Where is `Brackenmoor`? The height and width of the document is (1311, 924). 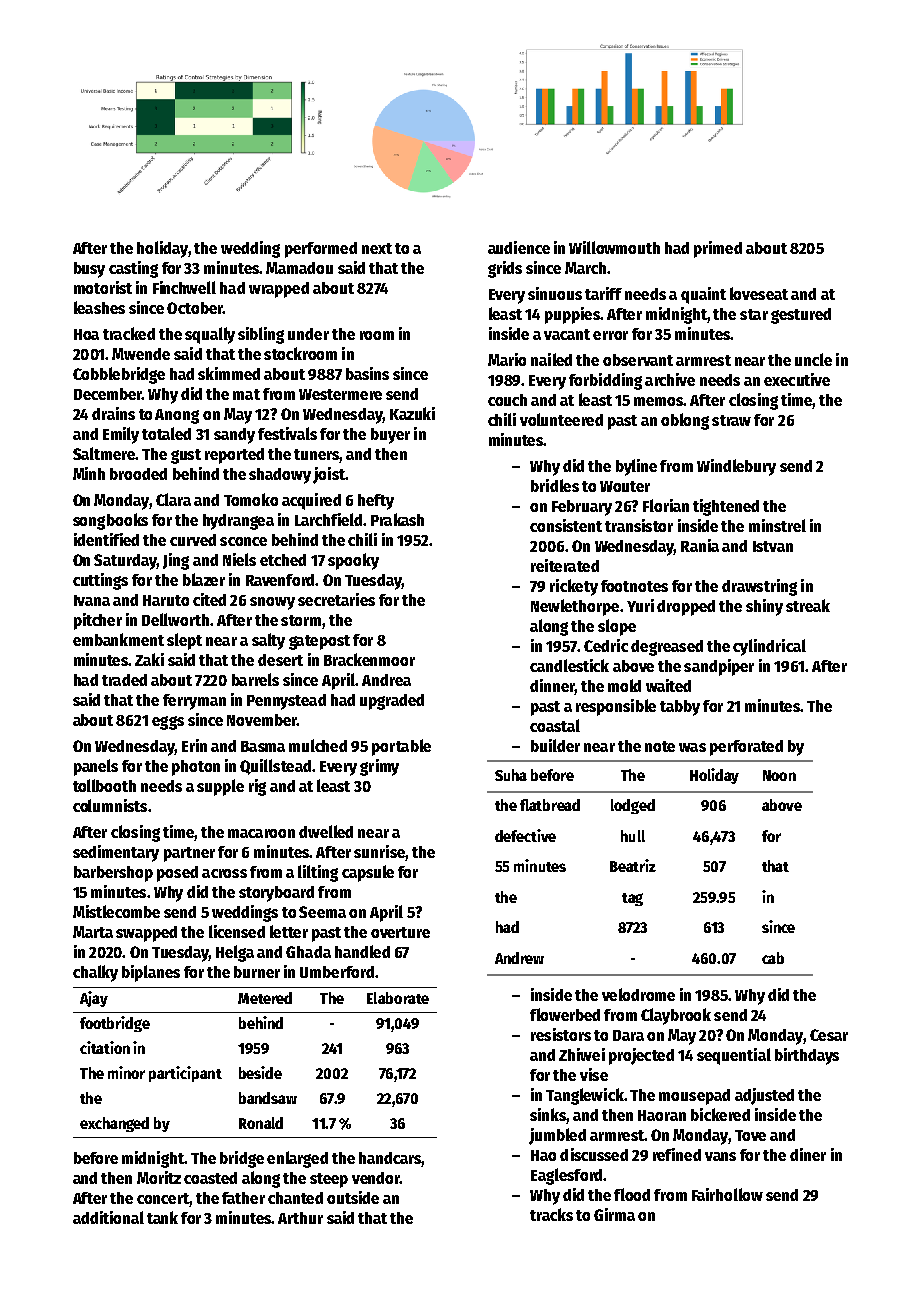
Brackenmoor is located at coordinates (369, 659).
